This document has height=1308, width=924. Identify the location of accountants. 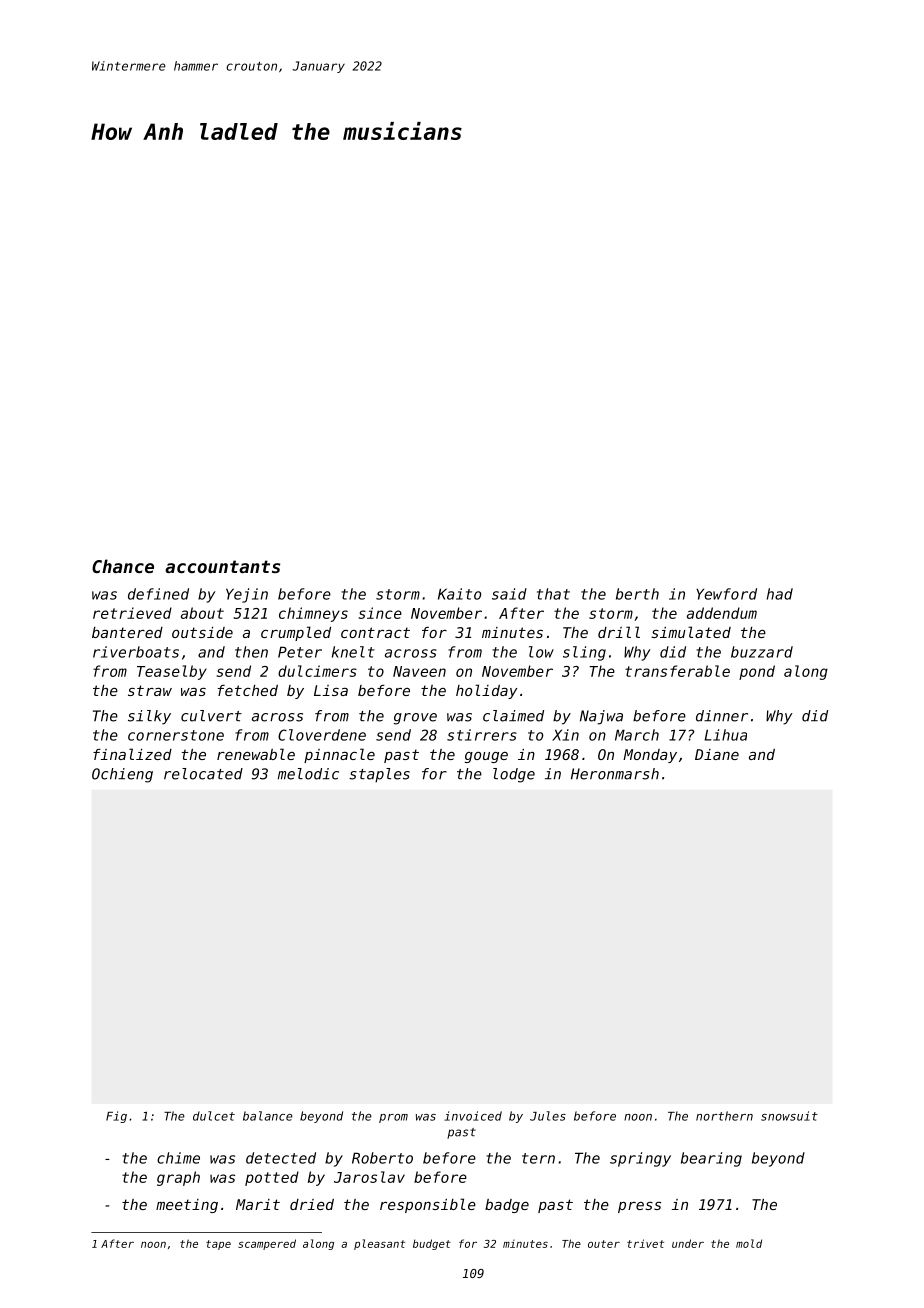
(222, 566).
